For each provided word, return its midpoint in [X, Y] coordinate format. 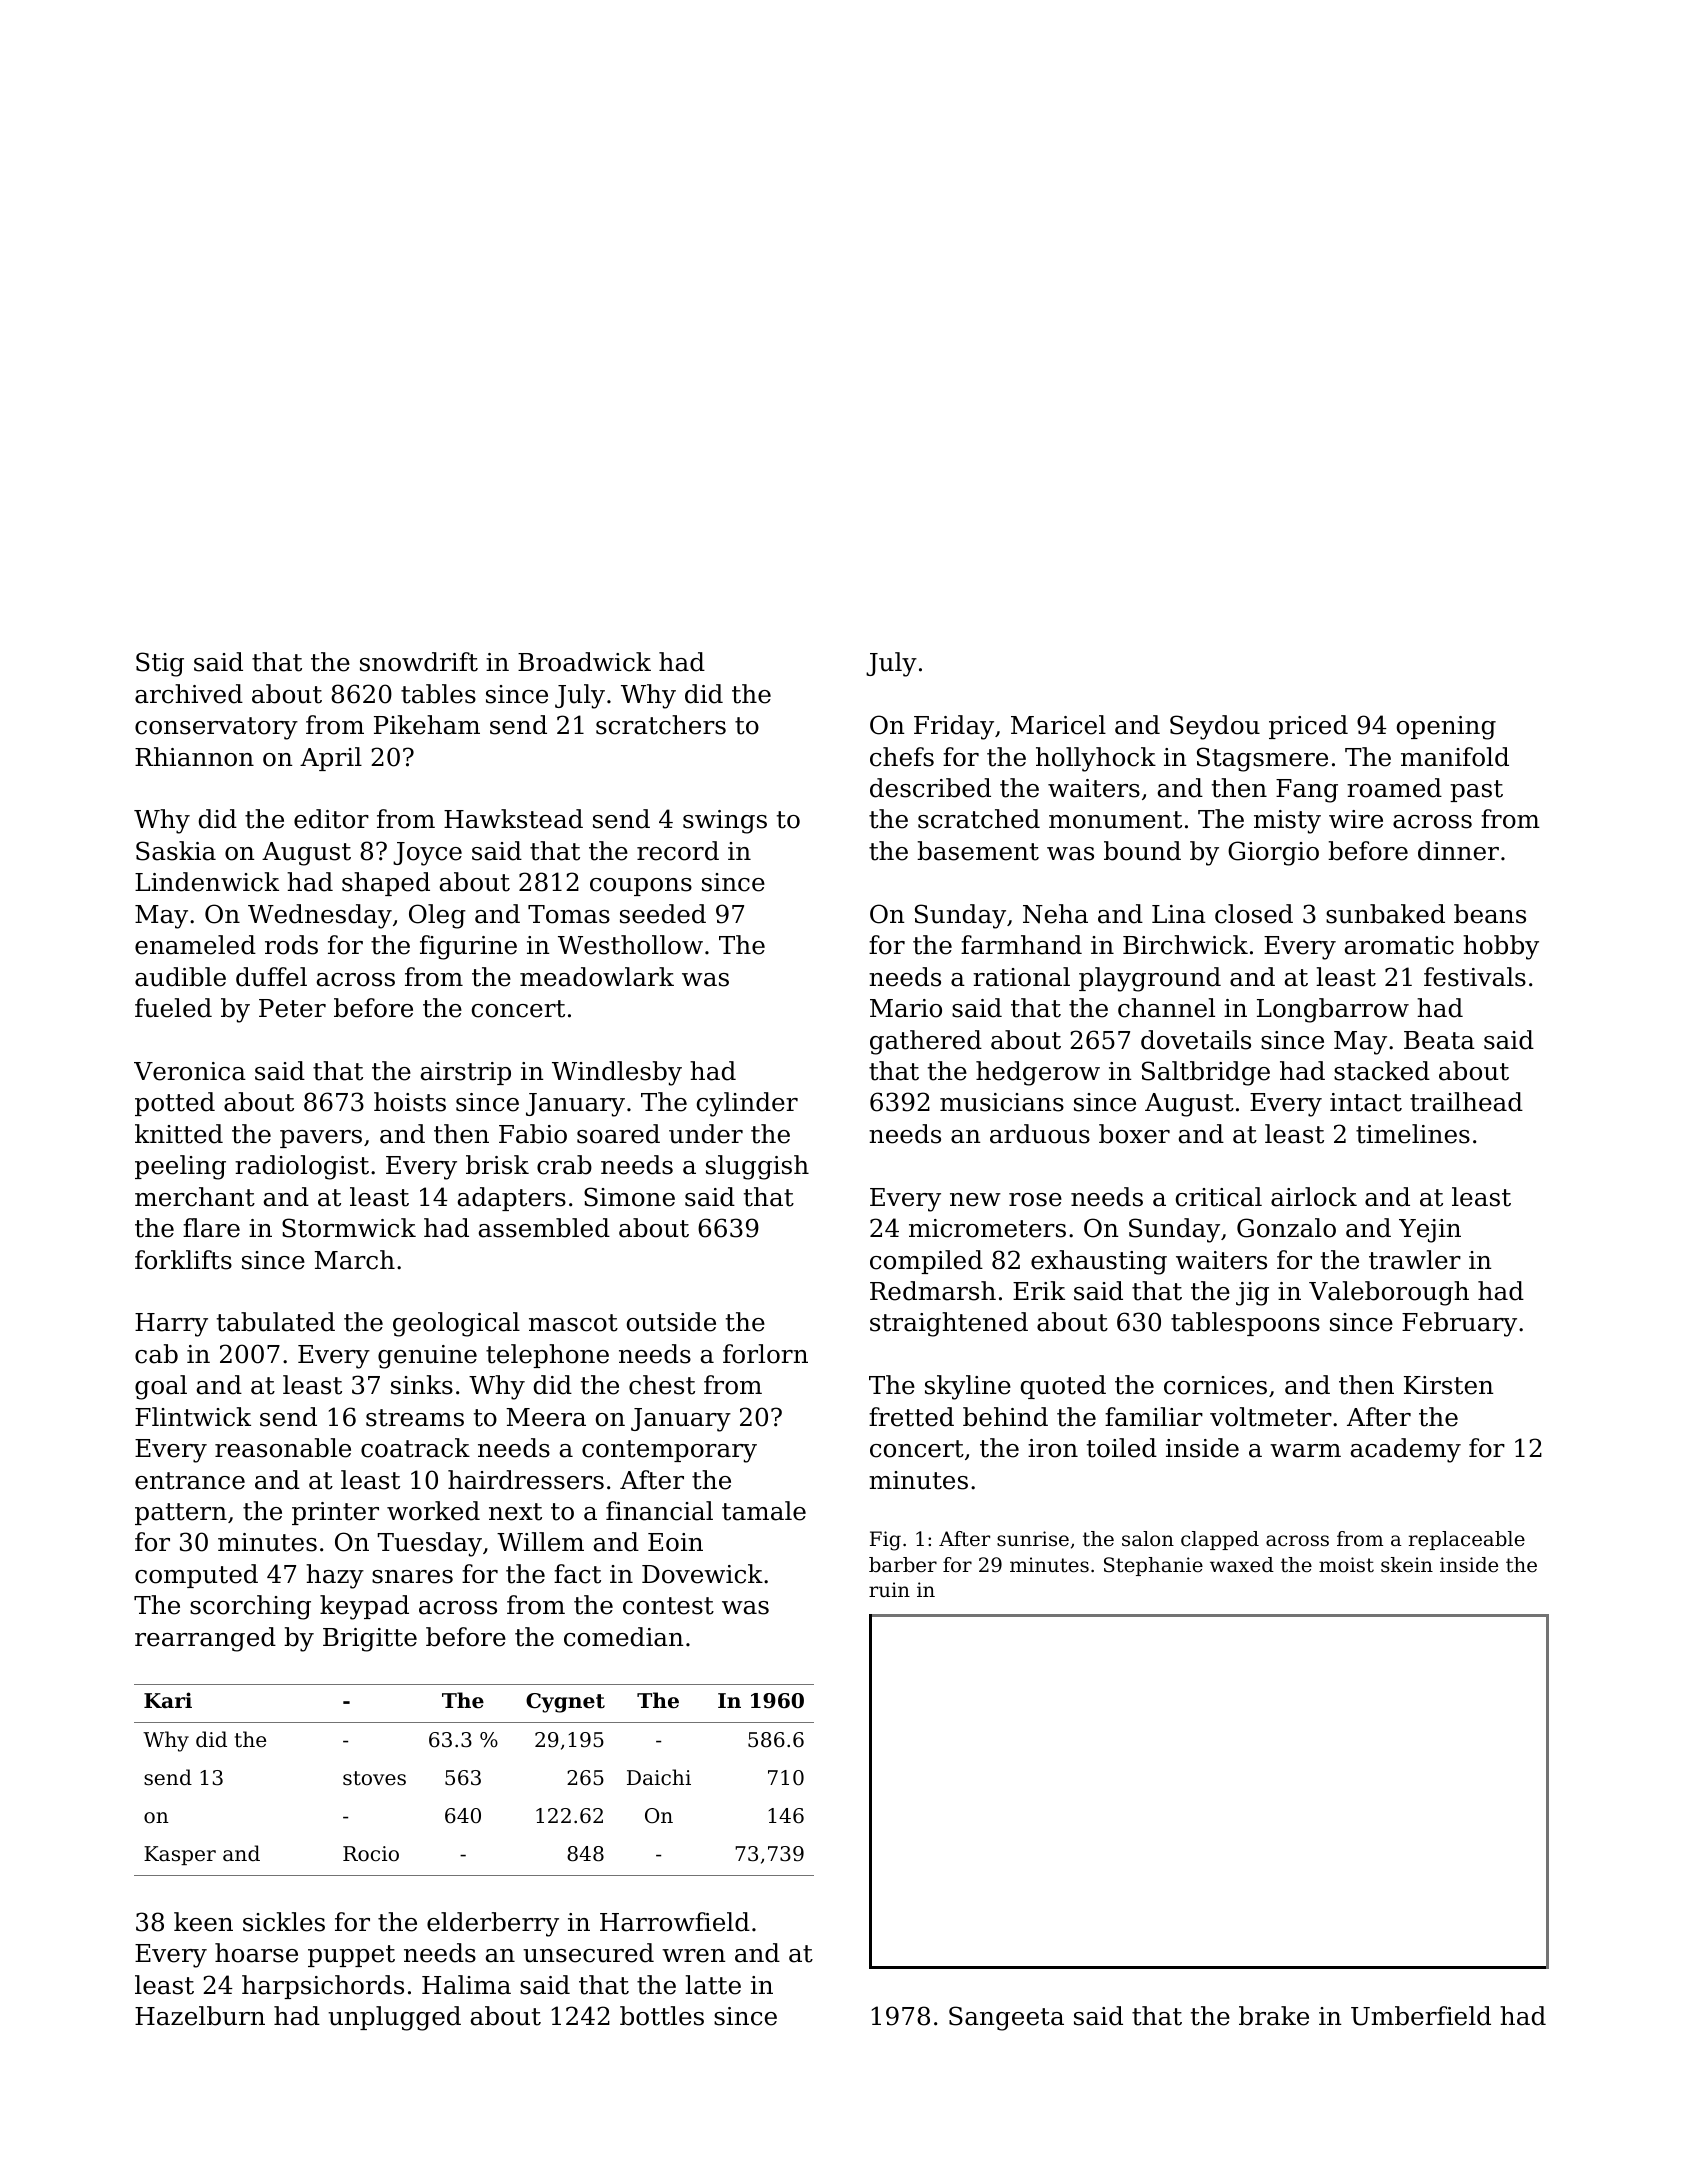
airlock [1314, 1197]
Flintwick [193, 1417]
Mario [906, 1008]
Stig [160, 664]
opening [1446, 728]
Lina [1179, 914]
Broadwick [584, 662]
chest [662, 1385]
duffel [271, 977]
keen [203, 1922]
